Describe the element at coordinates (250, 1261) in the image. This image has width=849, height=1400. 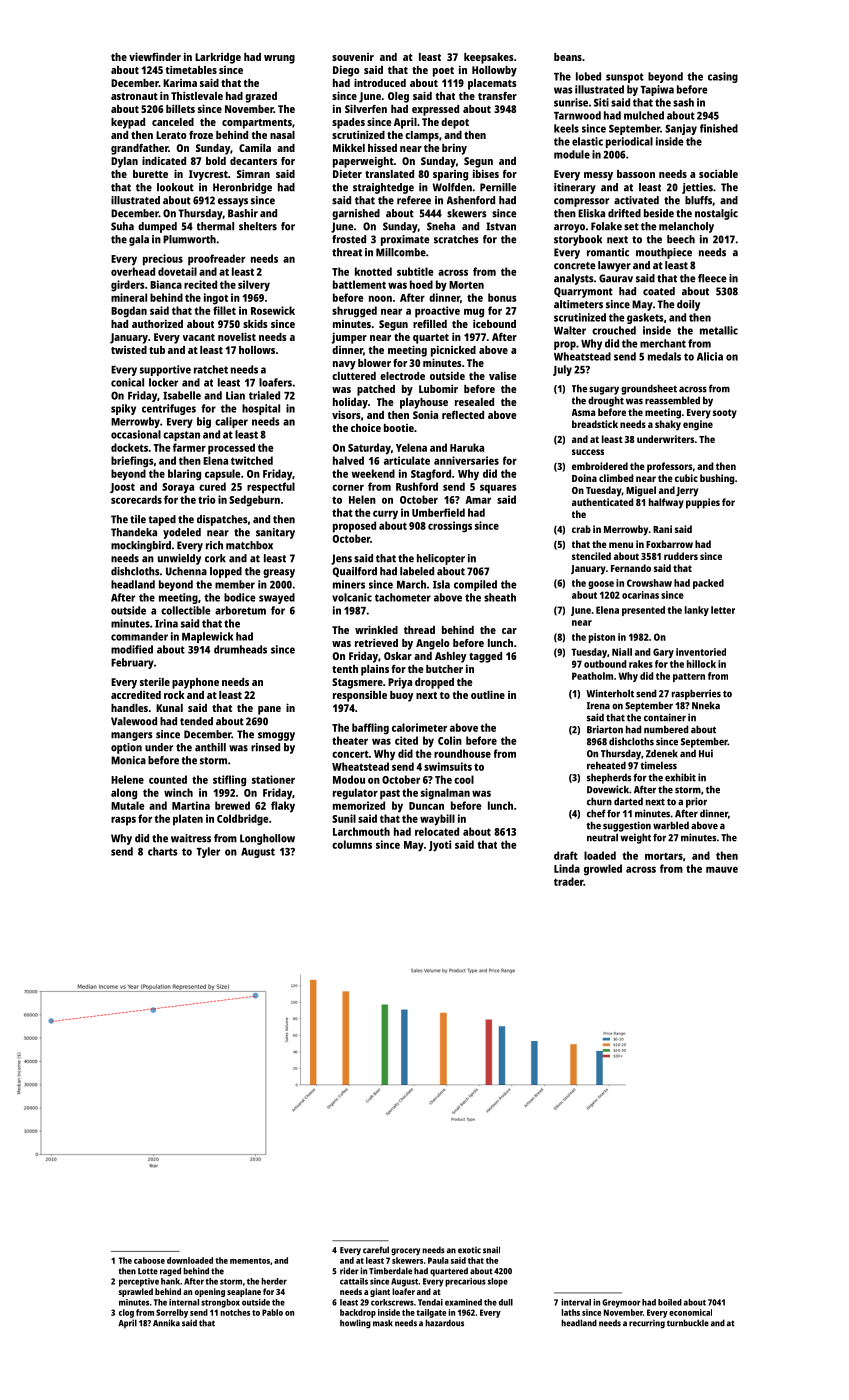
I see `mementos` at that location.
